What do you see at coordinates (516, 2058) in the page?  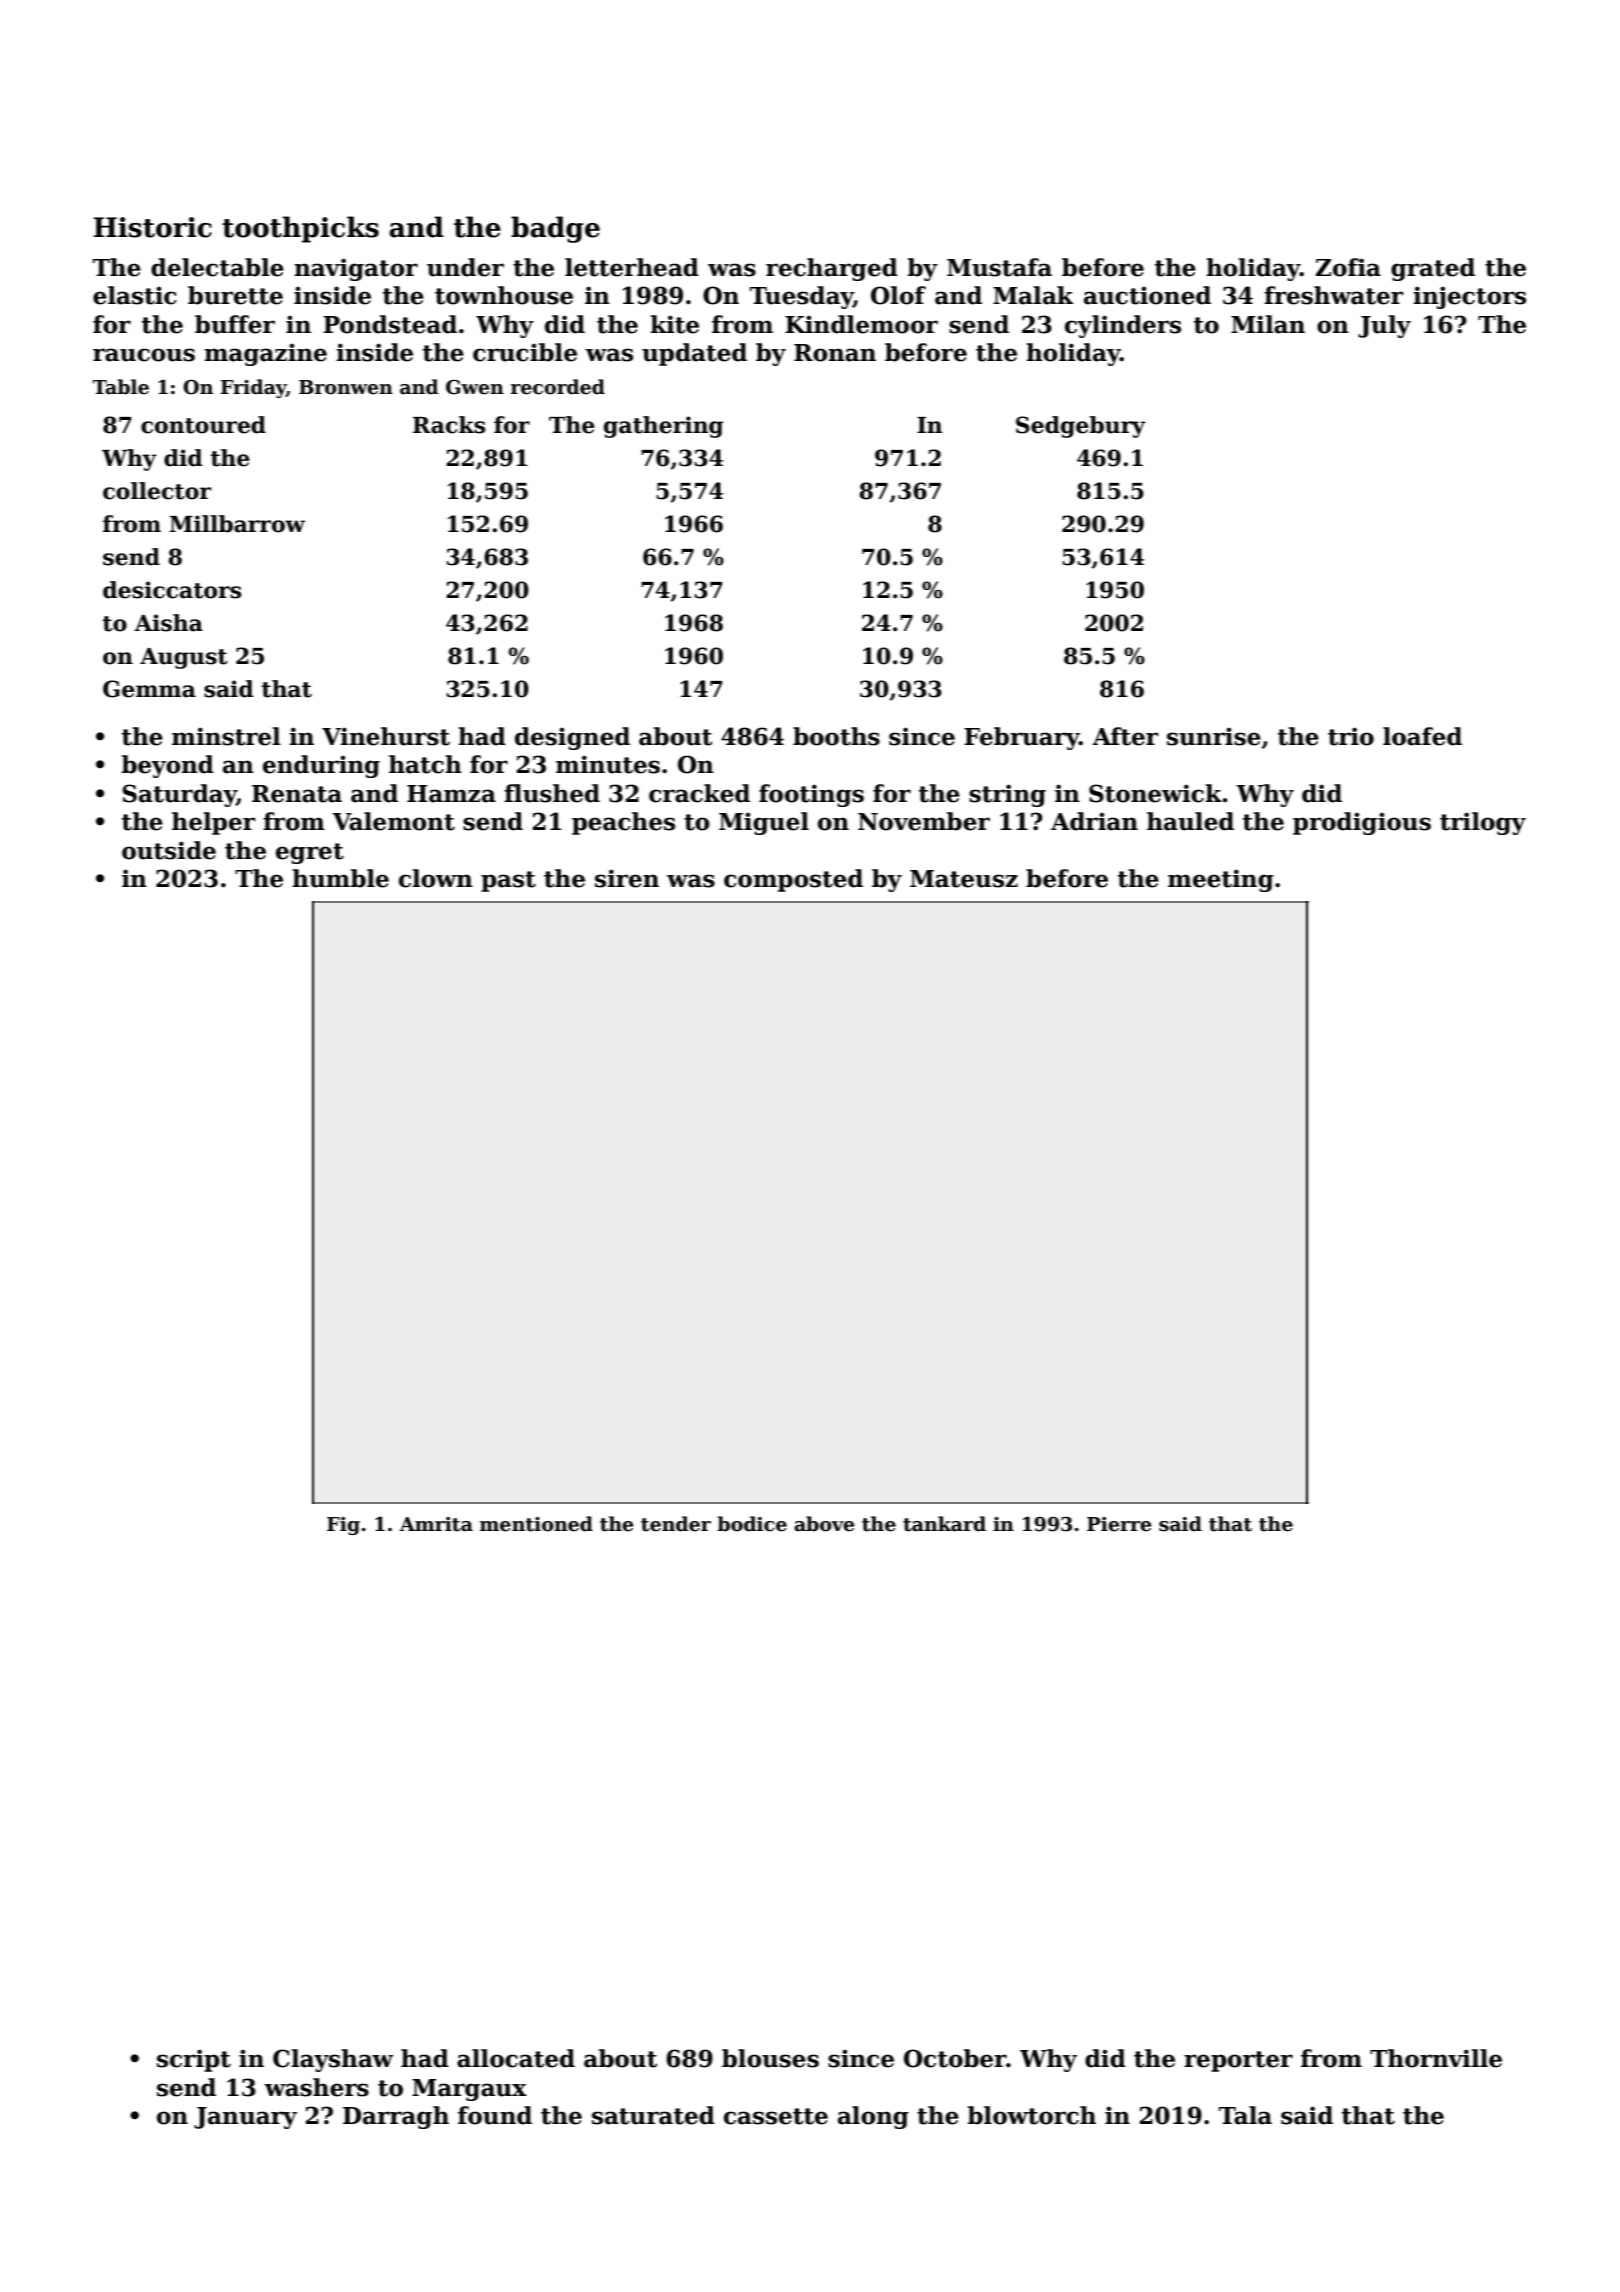 I see `allocated` at bounding box center [516, 2058].
